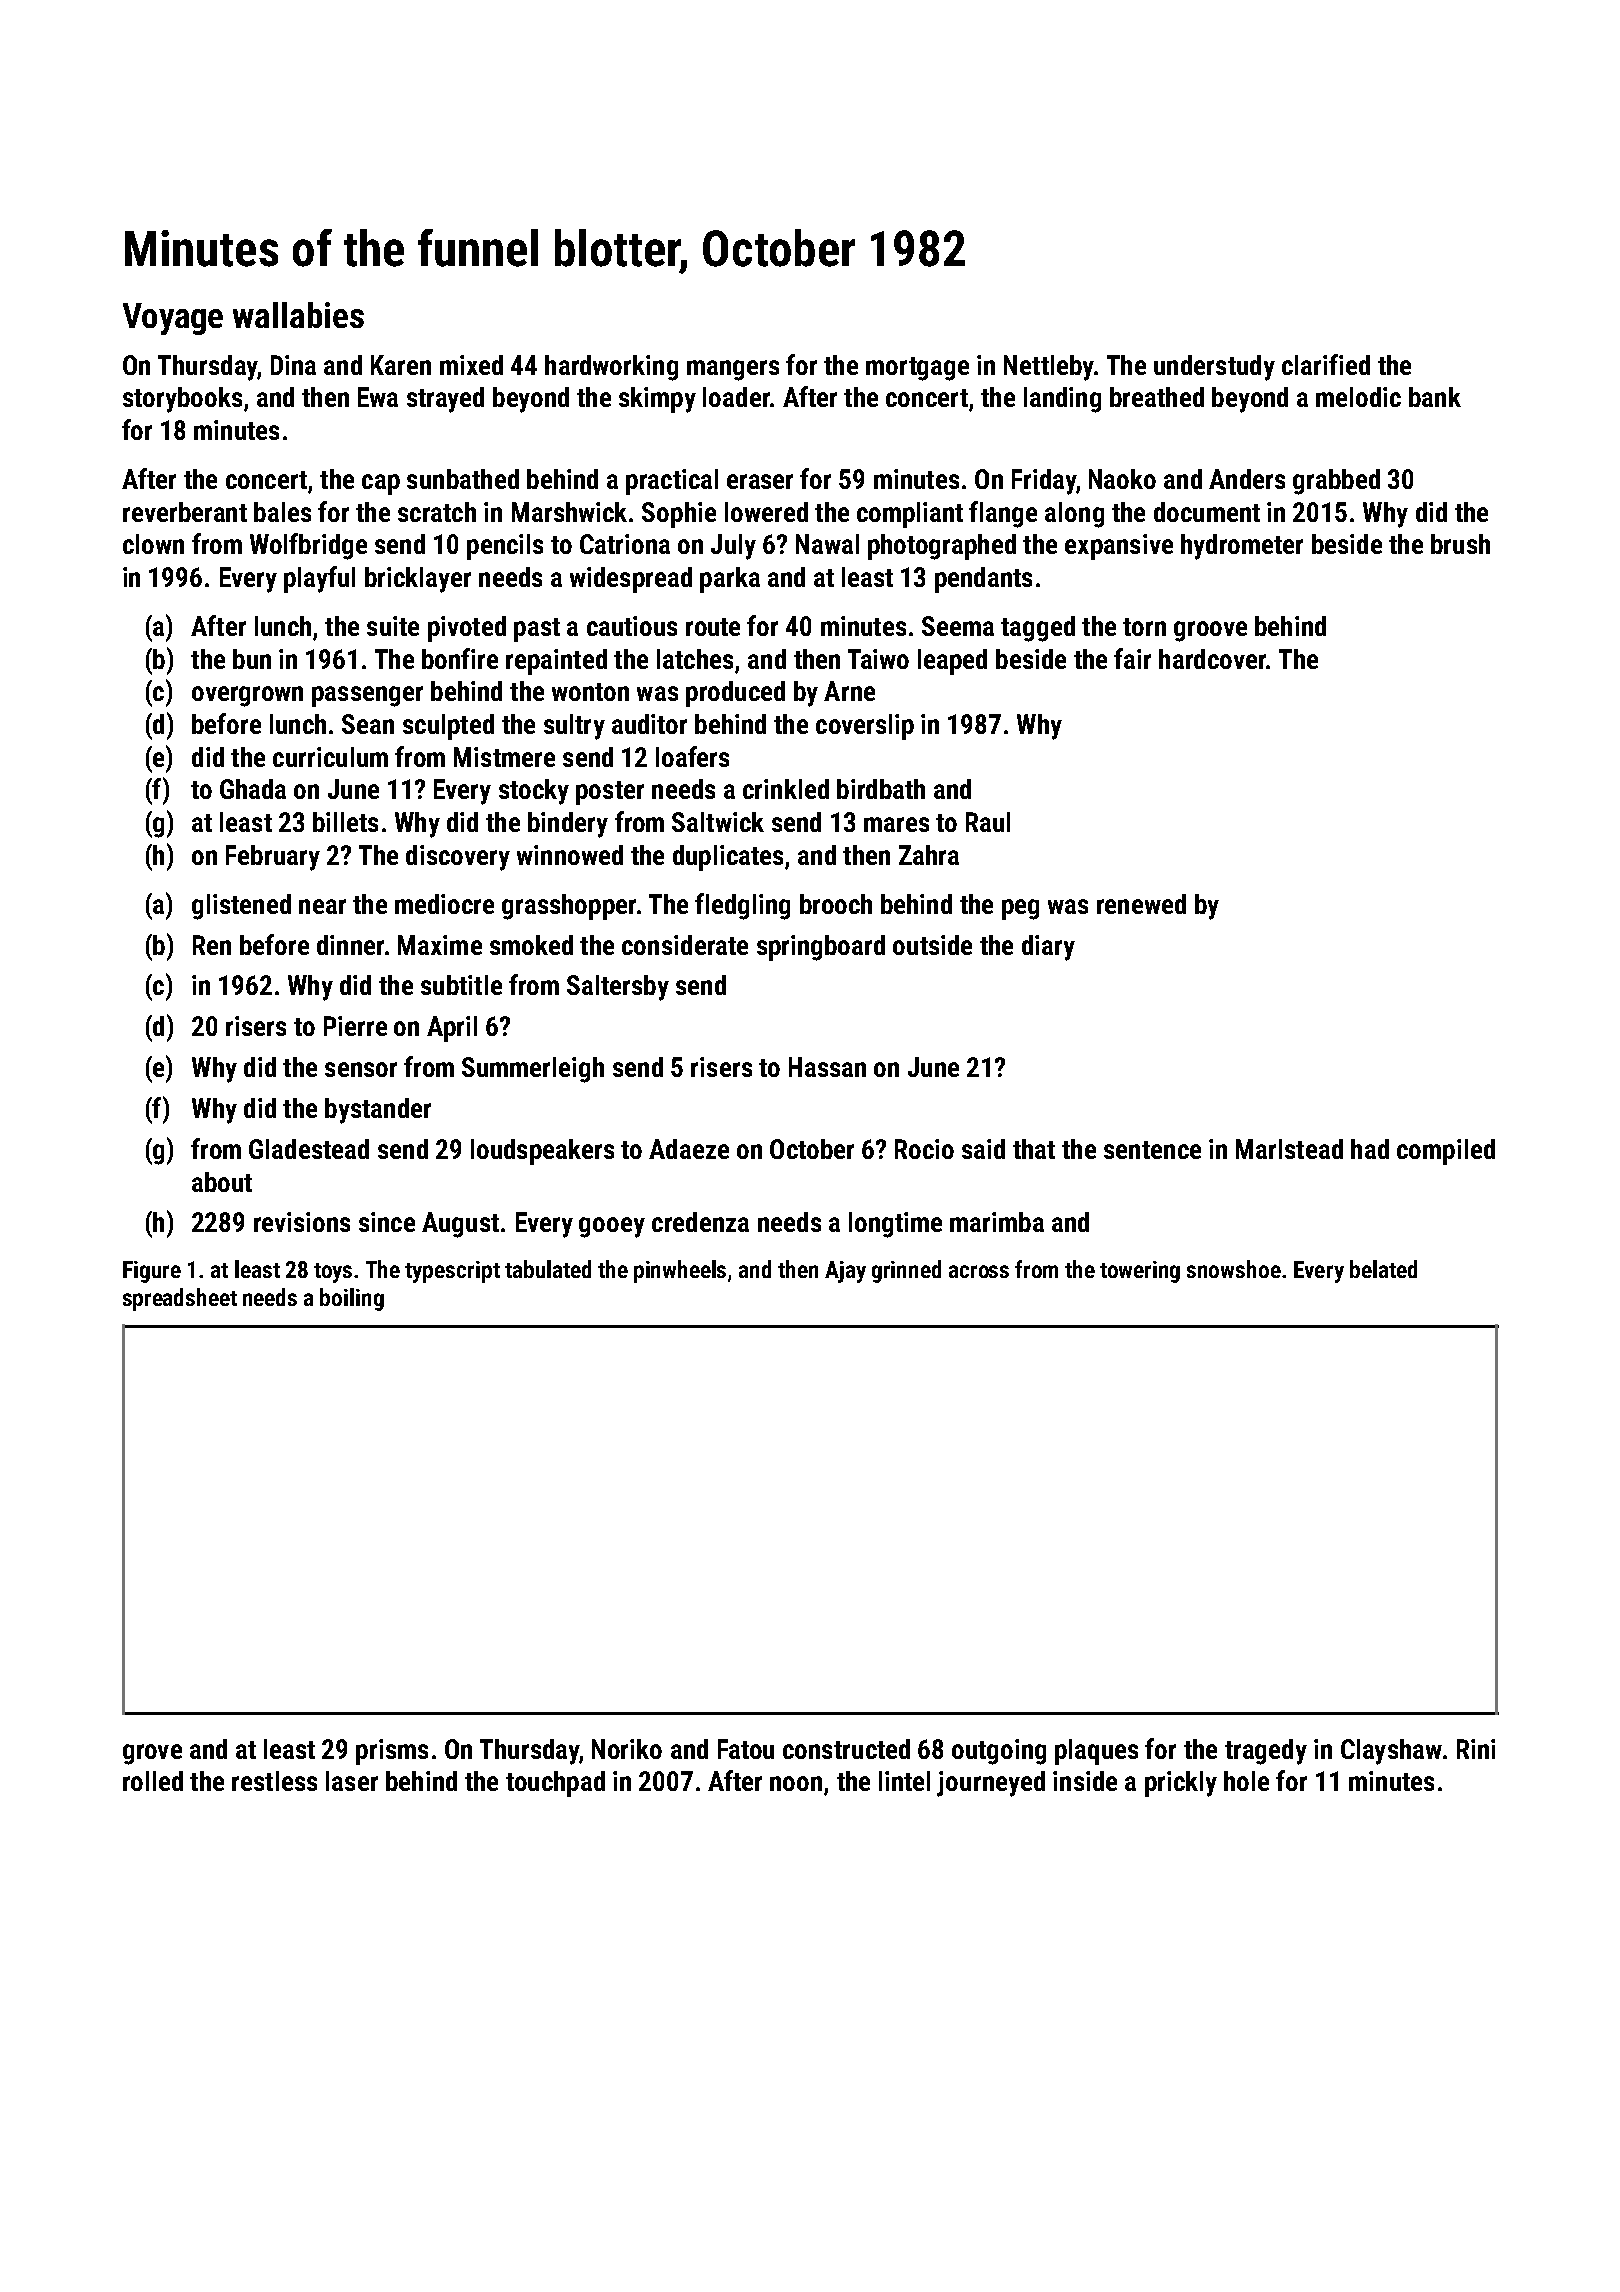 This screenshot has width=1620, height=2292. Describe the element at coordinates (1446, 1152) in the screenshot. I see `compiled` at that location.
